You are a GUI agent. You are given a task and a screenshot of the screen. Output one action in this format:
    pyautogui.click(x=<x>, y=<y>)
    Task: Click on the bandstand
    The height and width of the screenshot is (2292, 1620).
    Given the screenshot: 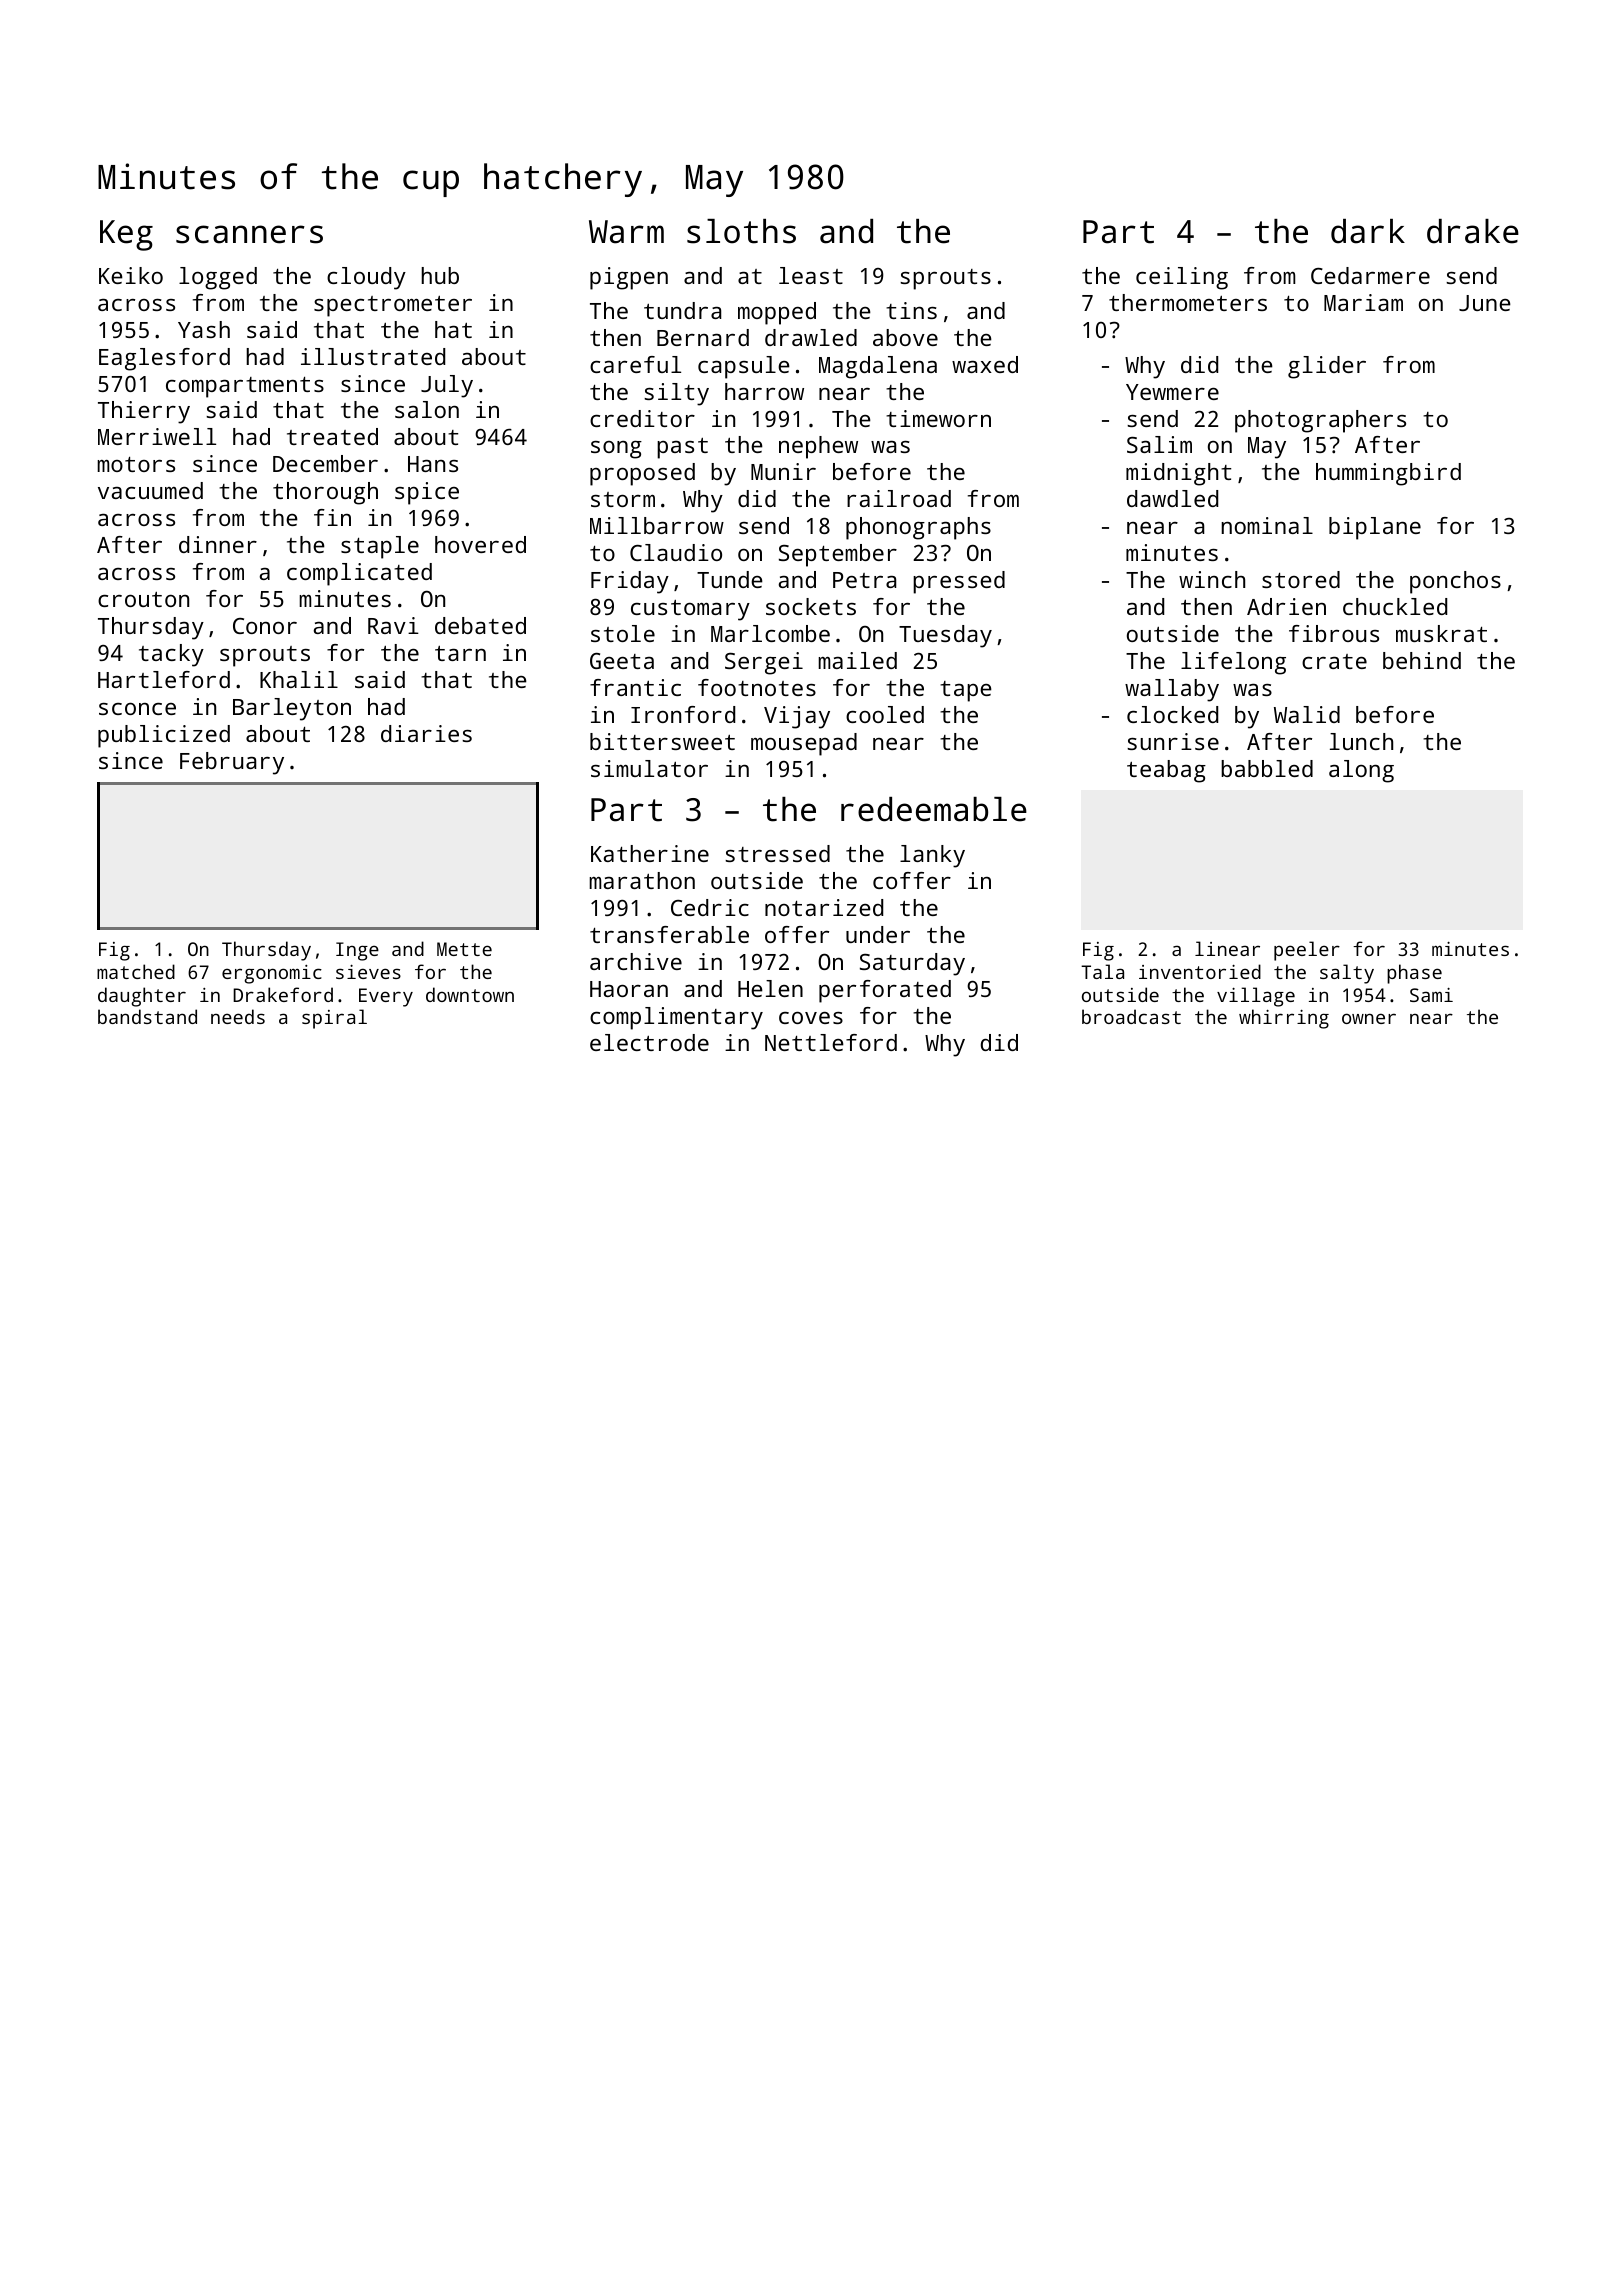 What is the action you would take?
    pyautogui.click(x=147, y=1016)
